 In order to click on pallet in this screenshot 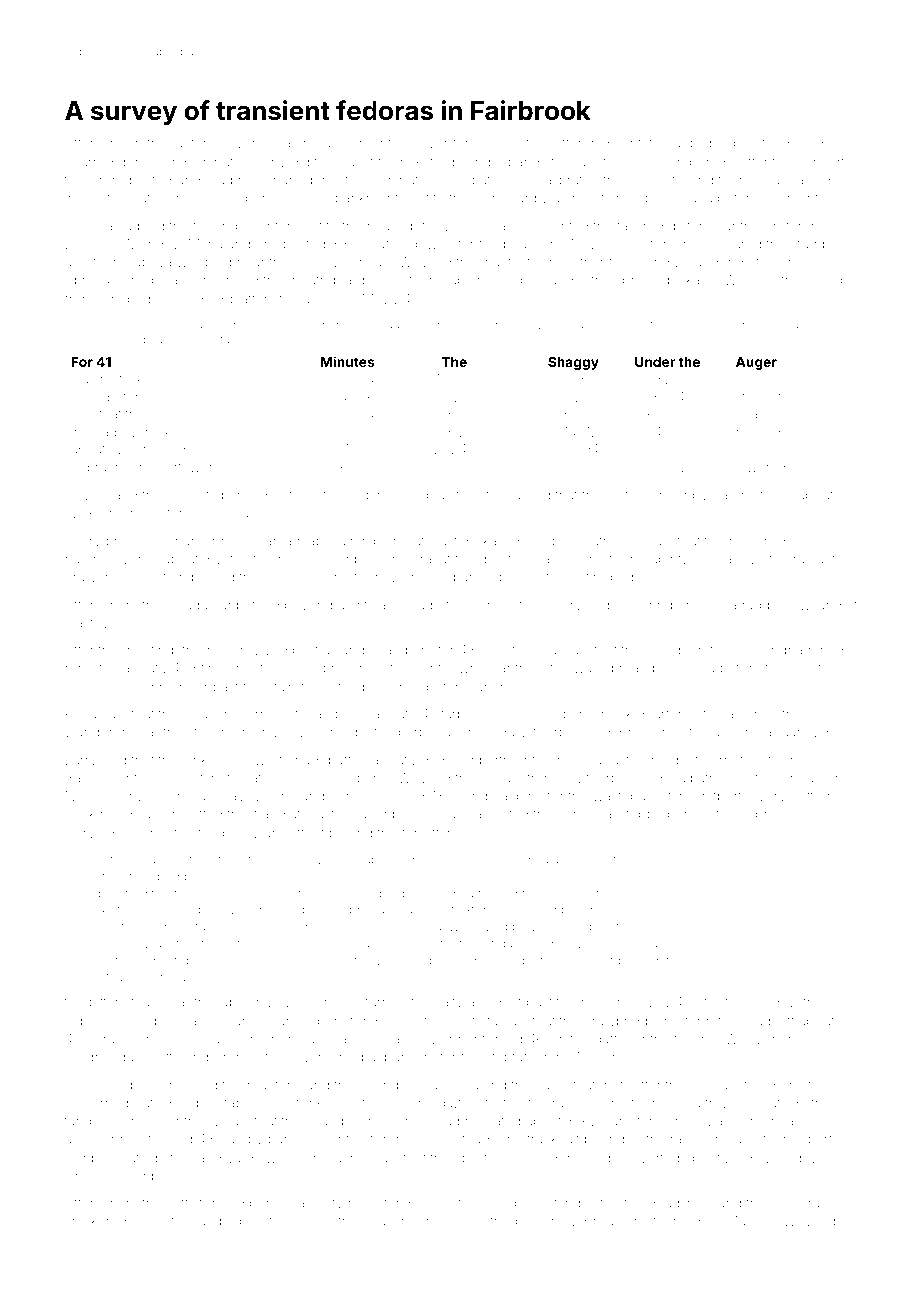, I will do `click(256, 1222)`.
